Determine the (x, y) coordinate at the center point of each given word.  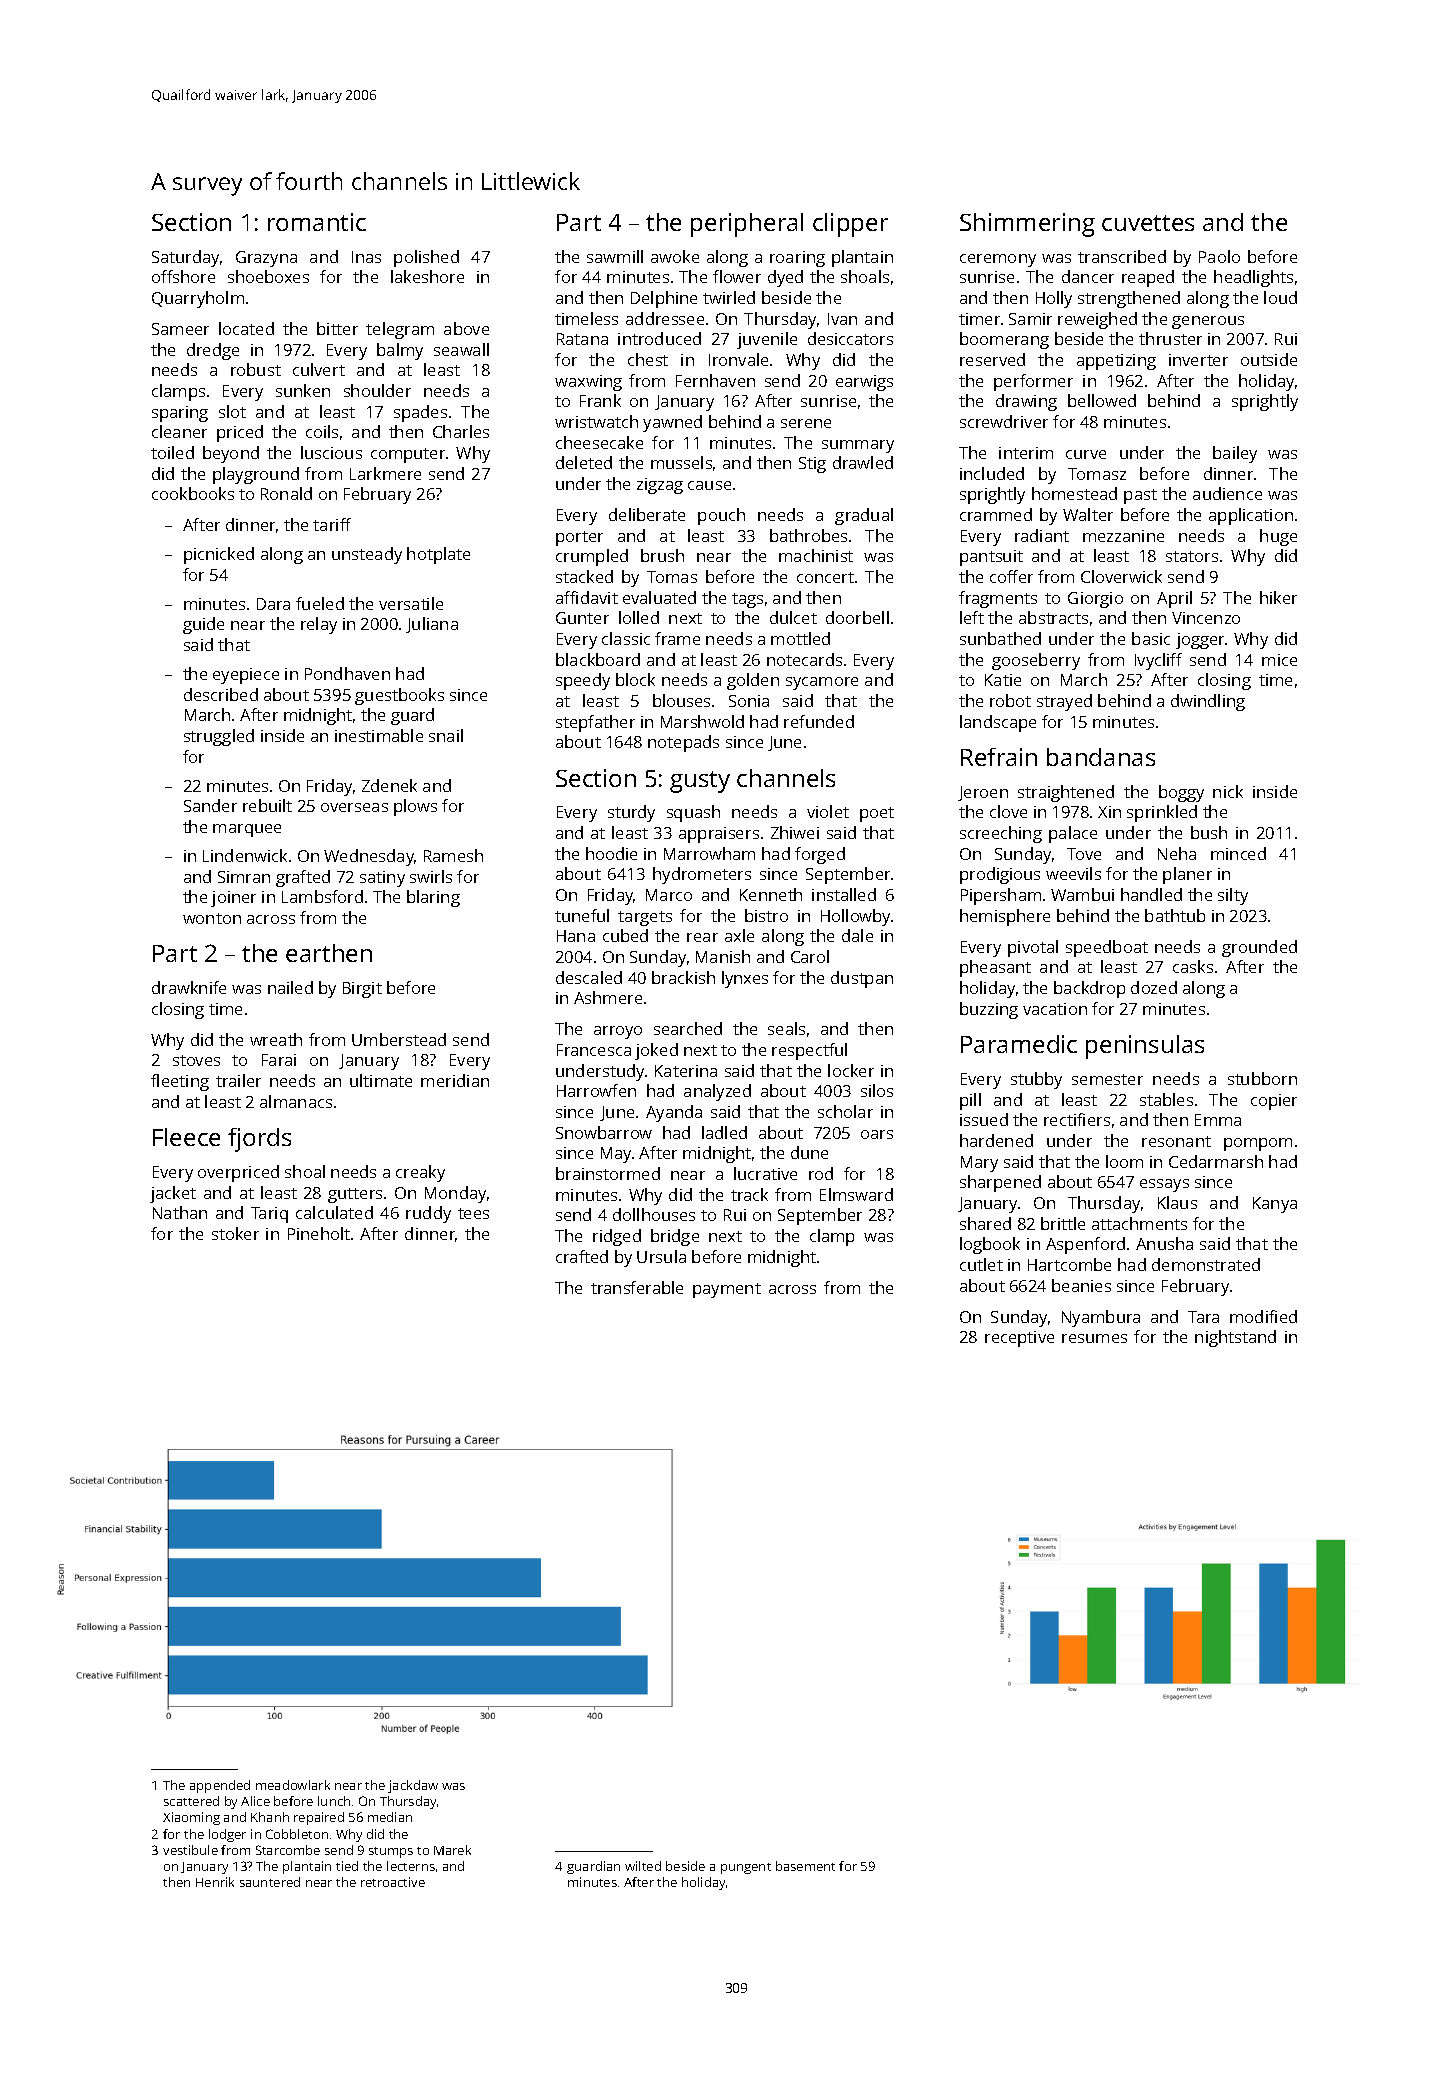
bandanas (1101, 757)
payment (727, 1290)
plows (415, 807)
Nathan (180, 1212)
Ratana (582, 339)
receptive (1019, 1339)
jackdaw (413, 1786)
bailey (1235, 454)
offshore (183, 276)
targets (645, 918)
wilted (643, 1866)
